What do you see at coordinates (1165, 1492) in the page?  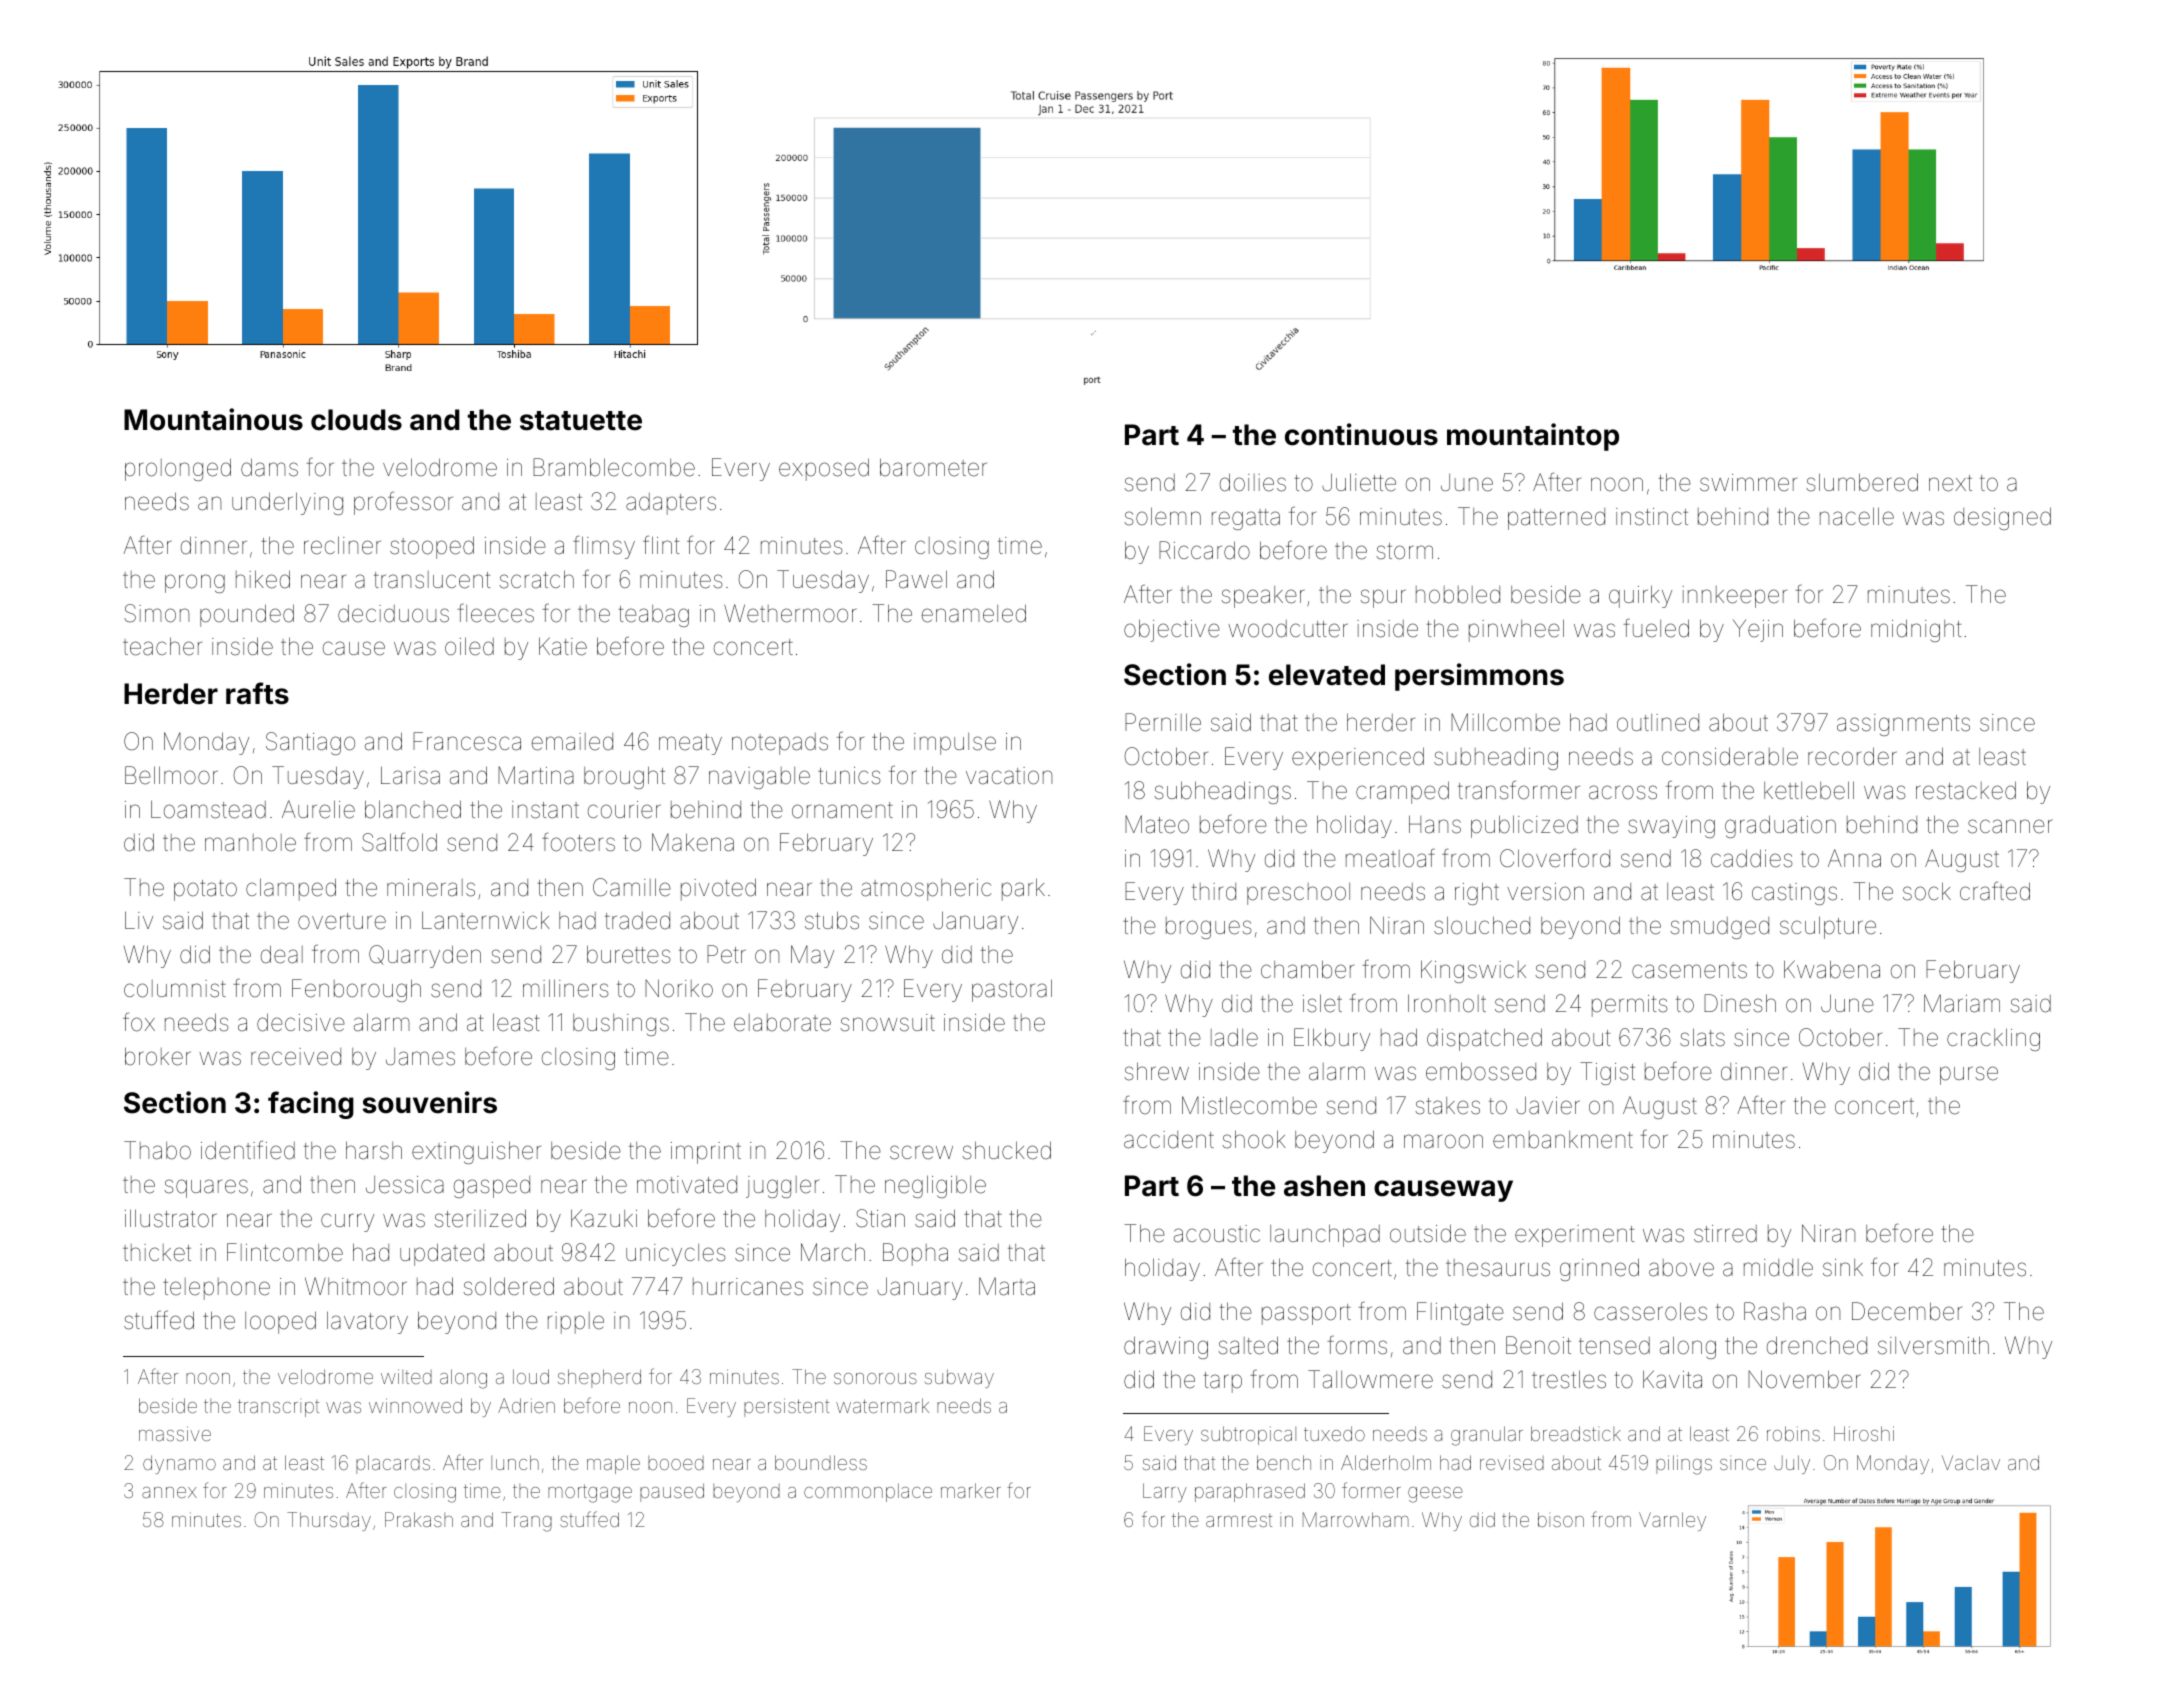 I see `Larry` at bounding box center [1165, 1492].
